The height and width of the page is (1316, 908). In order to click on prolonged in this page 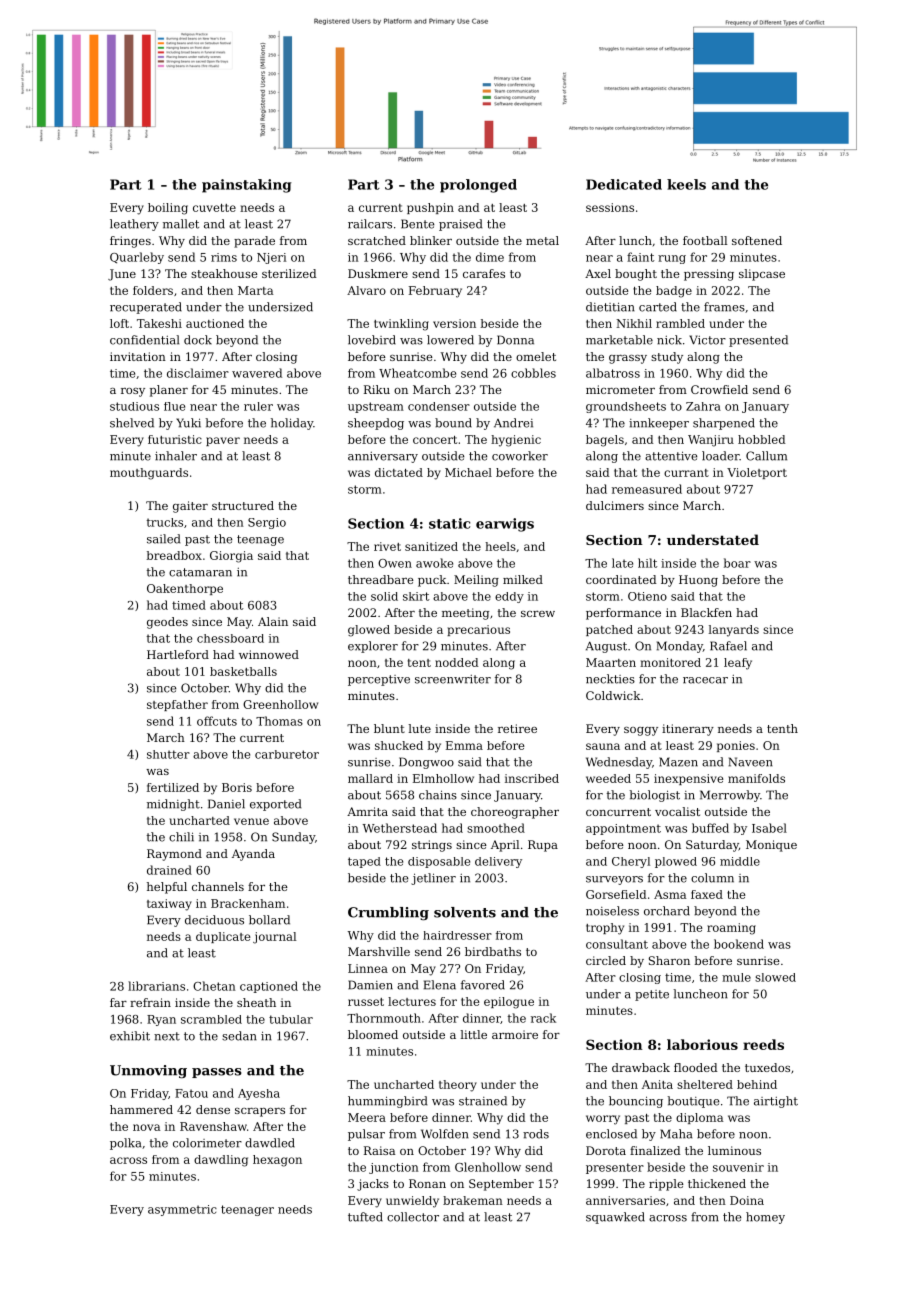, I will do `click(478, 186)`.
